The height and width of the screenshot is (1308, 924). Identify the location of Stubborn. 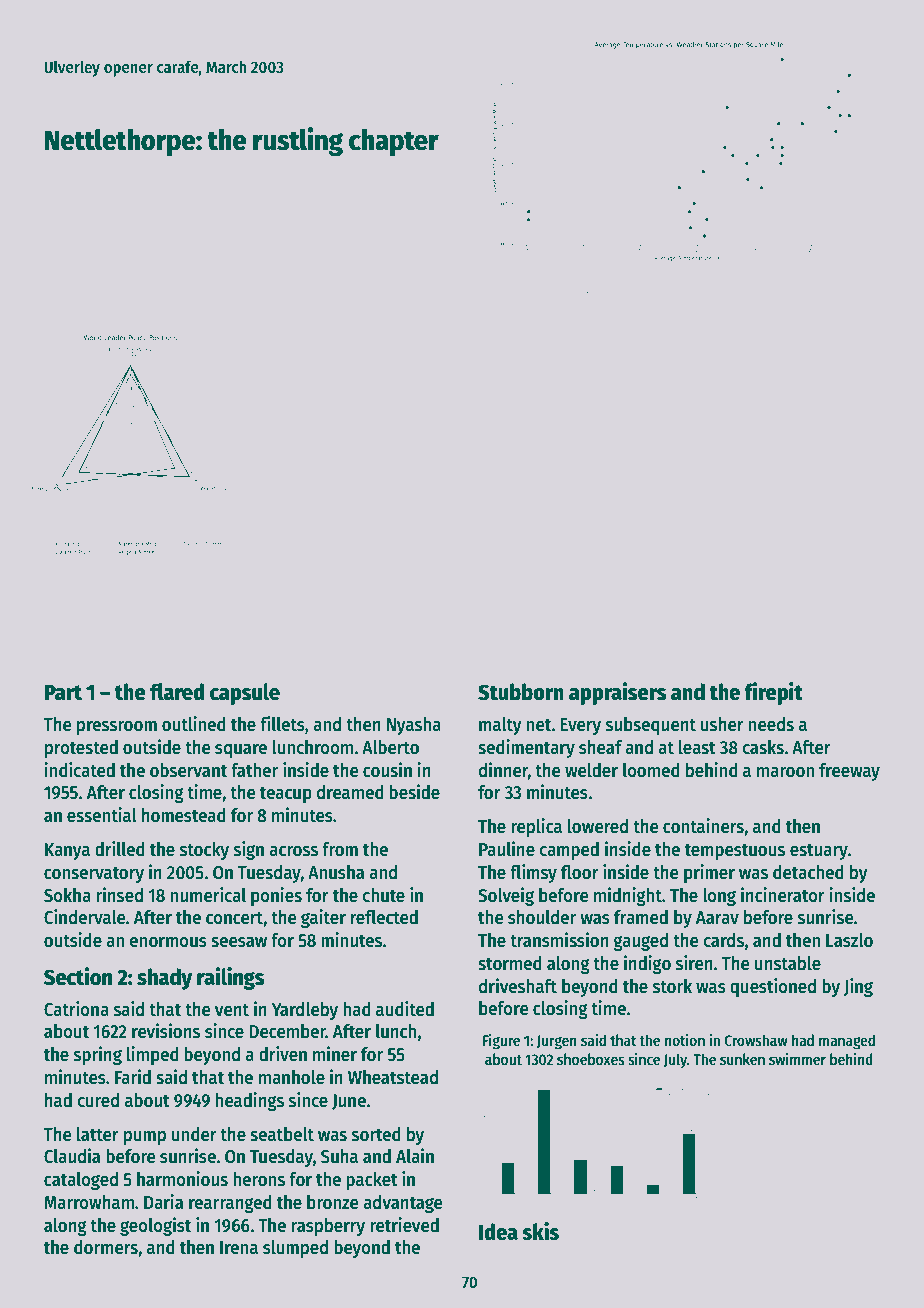
(521, 692).
